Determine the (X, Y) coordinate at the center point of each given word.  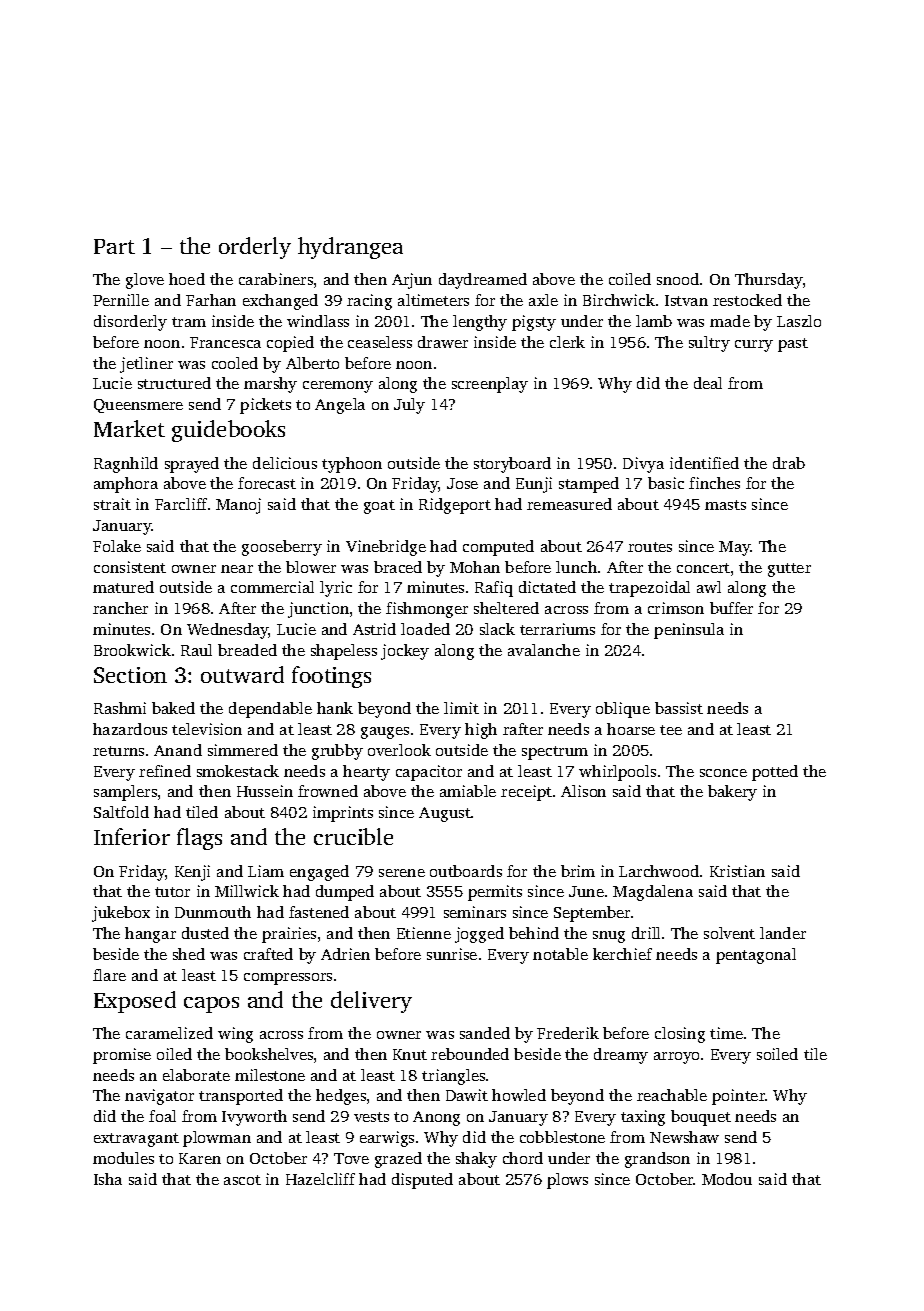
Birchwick (619, 300)
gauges (385, 733)
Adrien (345, 954)
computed (498, 548)
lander (783, 933)
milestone (270, 1075)
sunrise (452, 954)
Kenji (192, 873)
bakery (732, 793)
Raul (196, 650)
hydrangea (350, 248)
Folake (117, 546)
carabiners (276, 279)
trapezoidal (649, 589)
